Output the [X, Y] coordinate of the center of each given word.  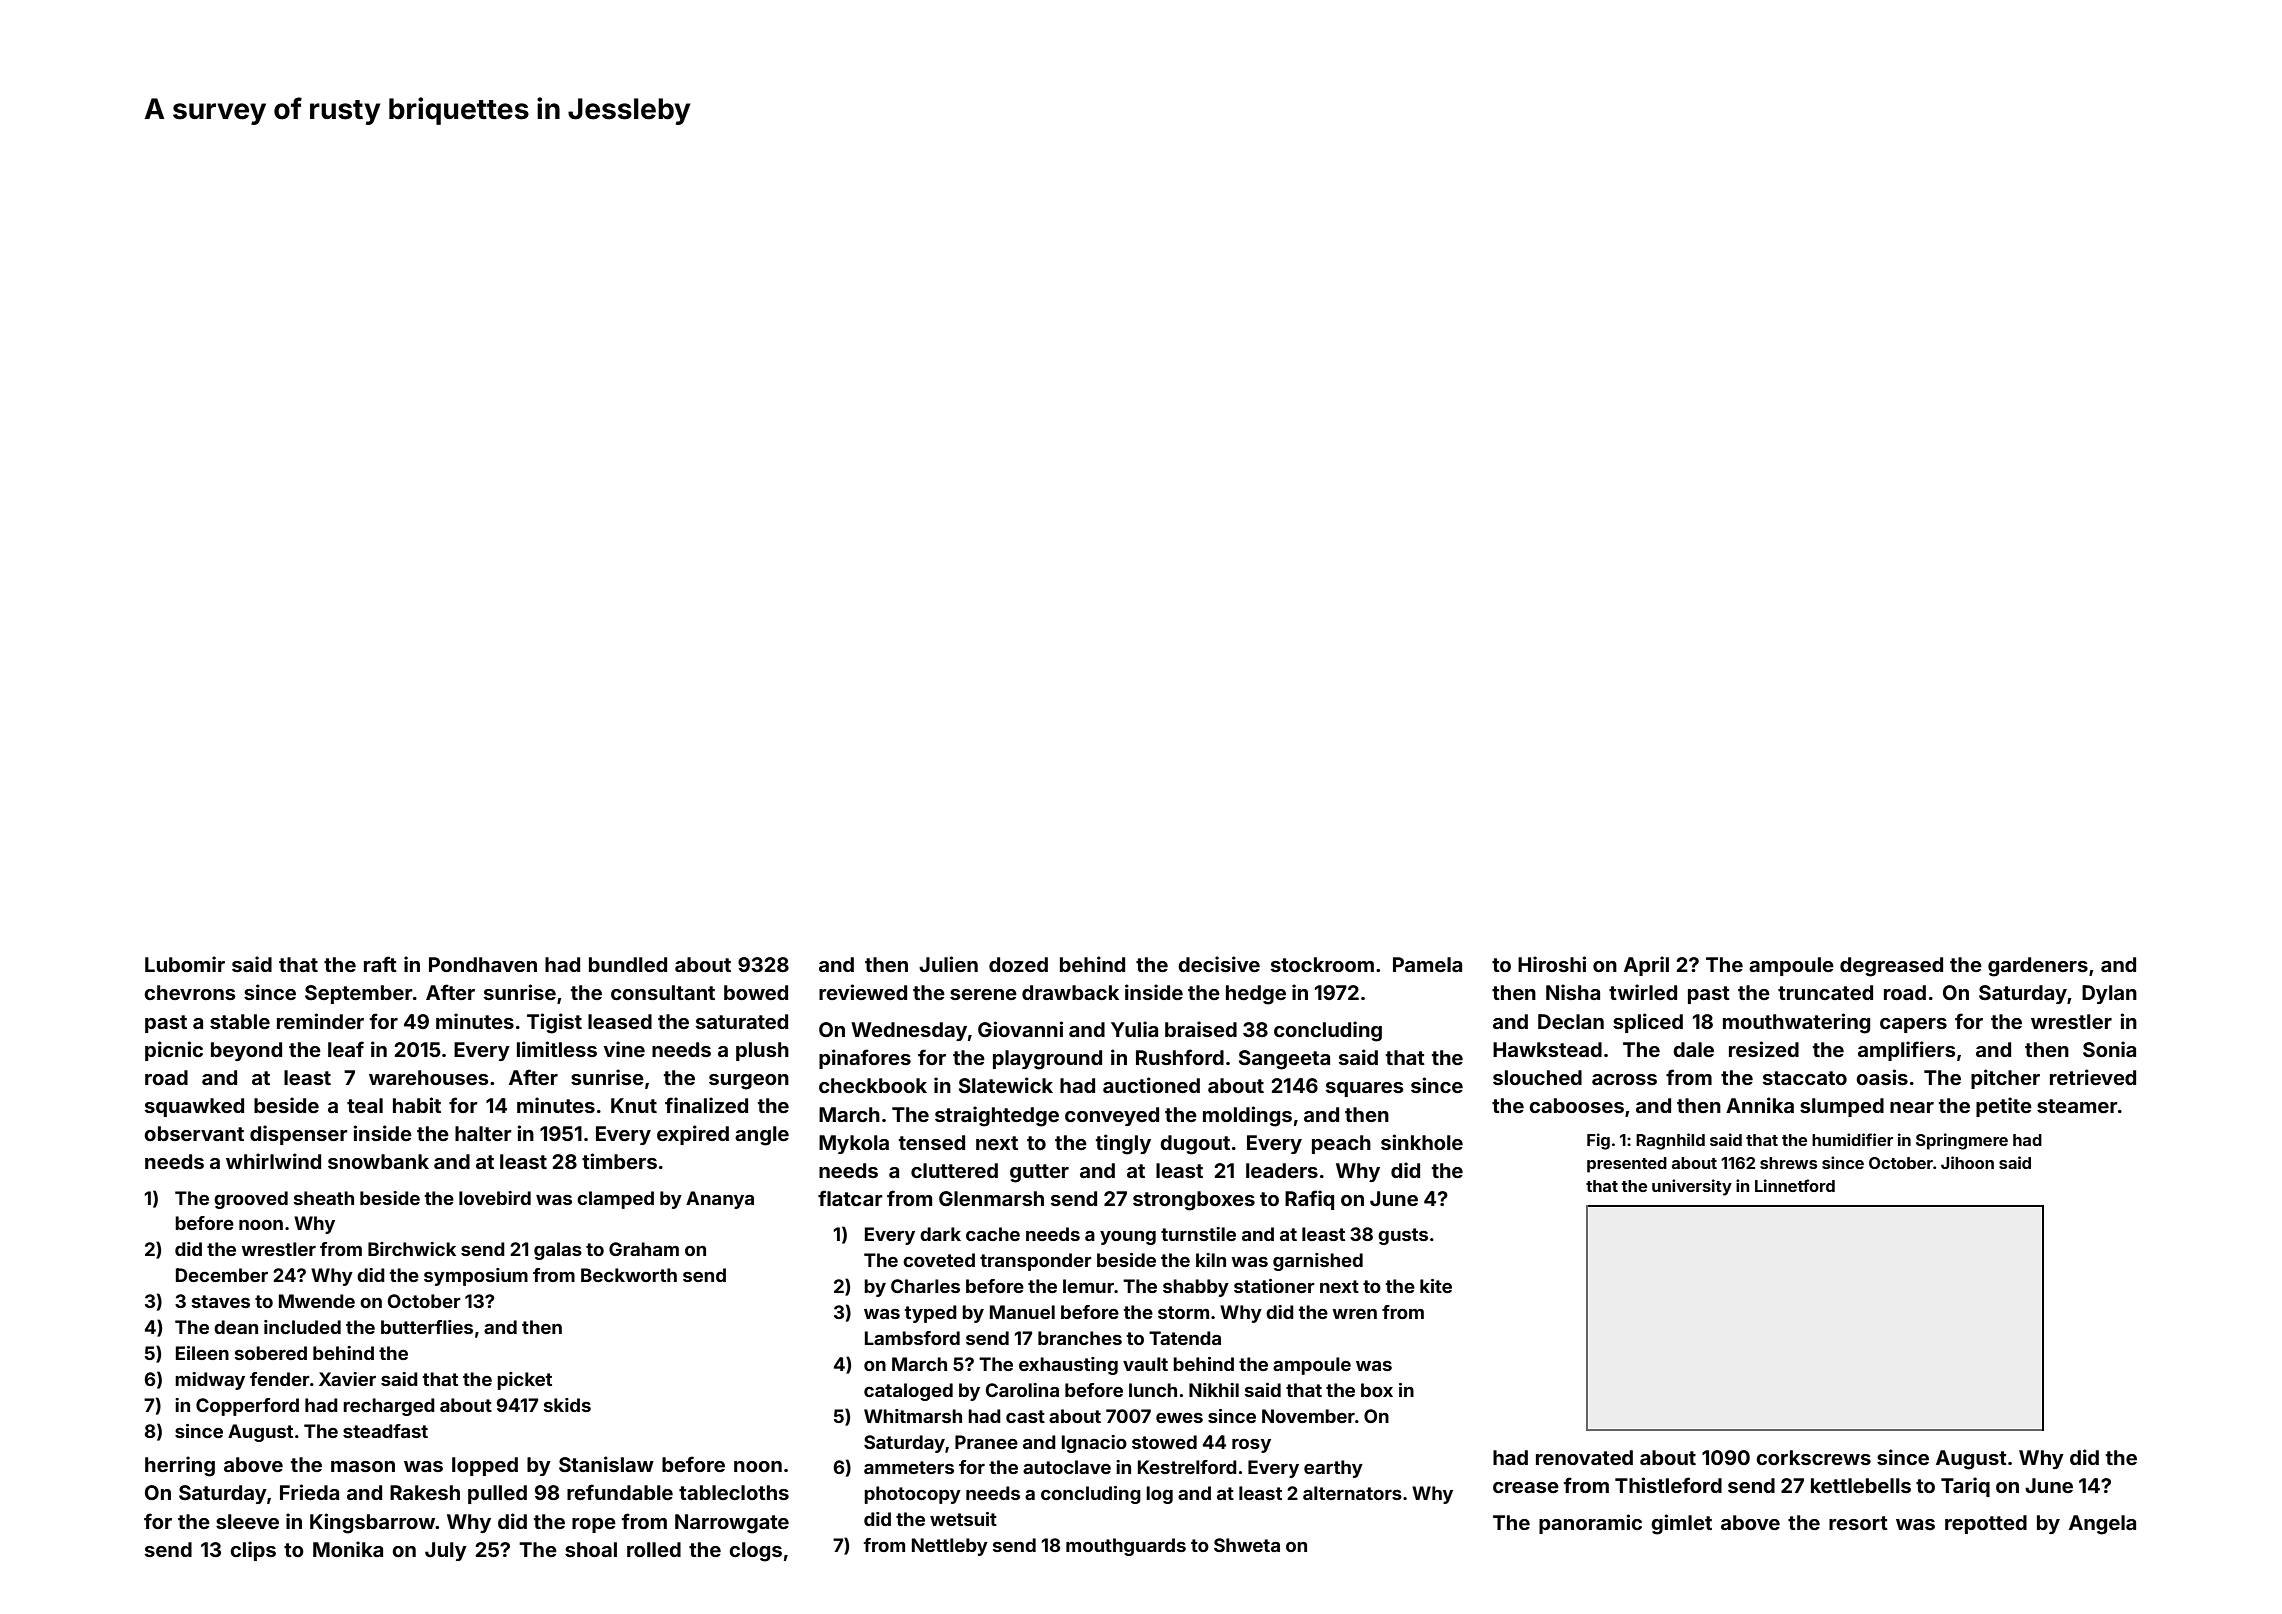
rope [594, 1525]
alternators [1352, 1493]
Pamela [1427, 964]
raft [380, 964]
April [1646, 966]
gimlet [1681, 1524]
